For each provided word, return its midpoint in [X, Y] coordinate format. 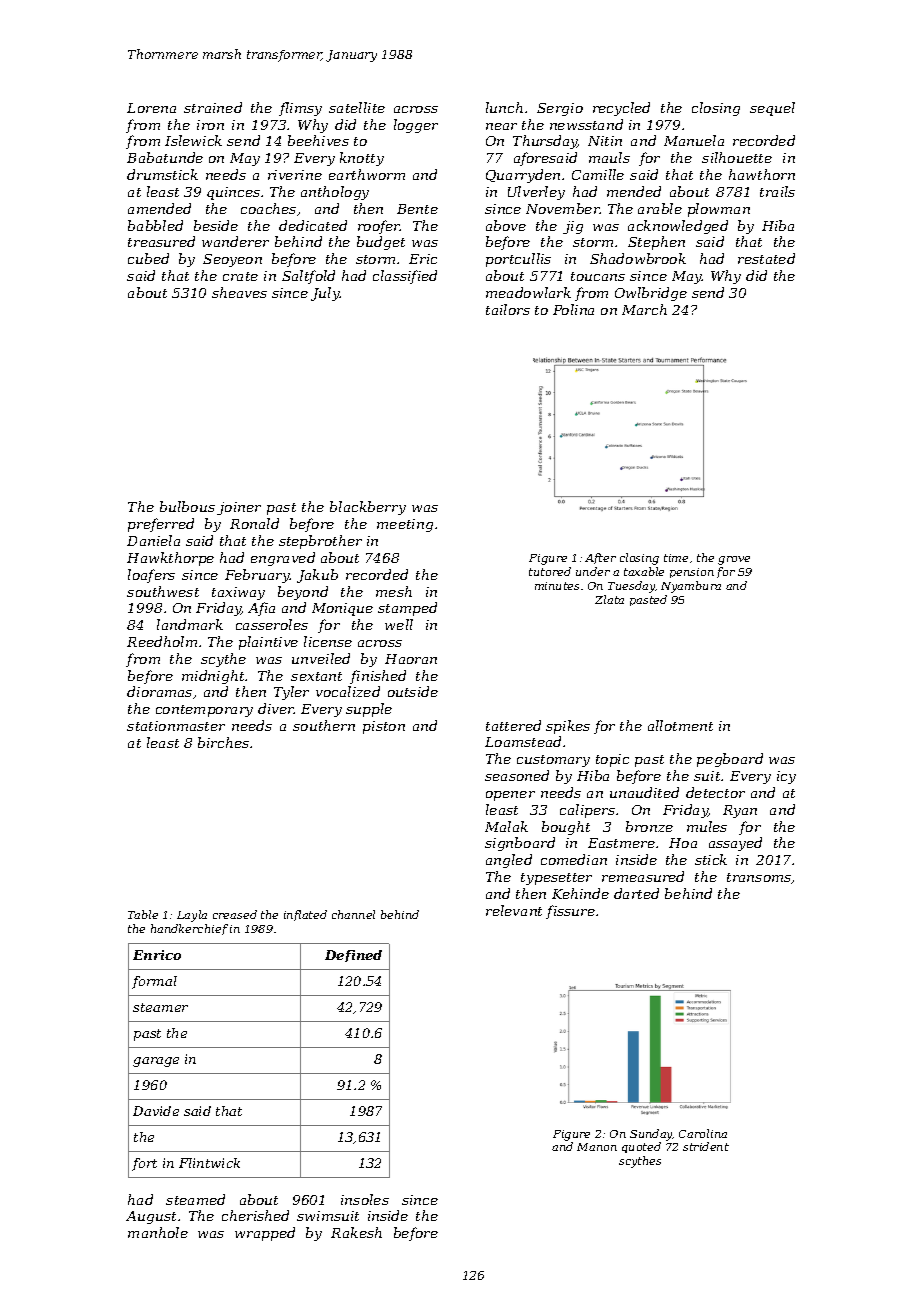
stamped [407, 609]
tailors [508, 309]
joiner [239, 508]
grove [734, 560]
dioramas [159, 691]
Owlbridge [651, 294]
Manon [597, 1147]
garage [156, 1062]
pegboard [730, 760]
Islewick [193, 140]
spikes [568, 727]
